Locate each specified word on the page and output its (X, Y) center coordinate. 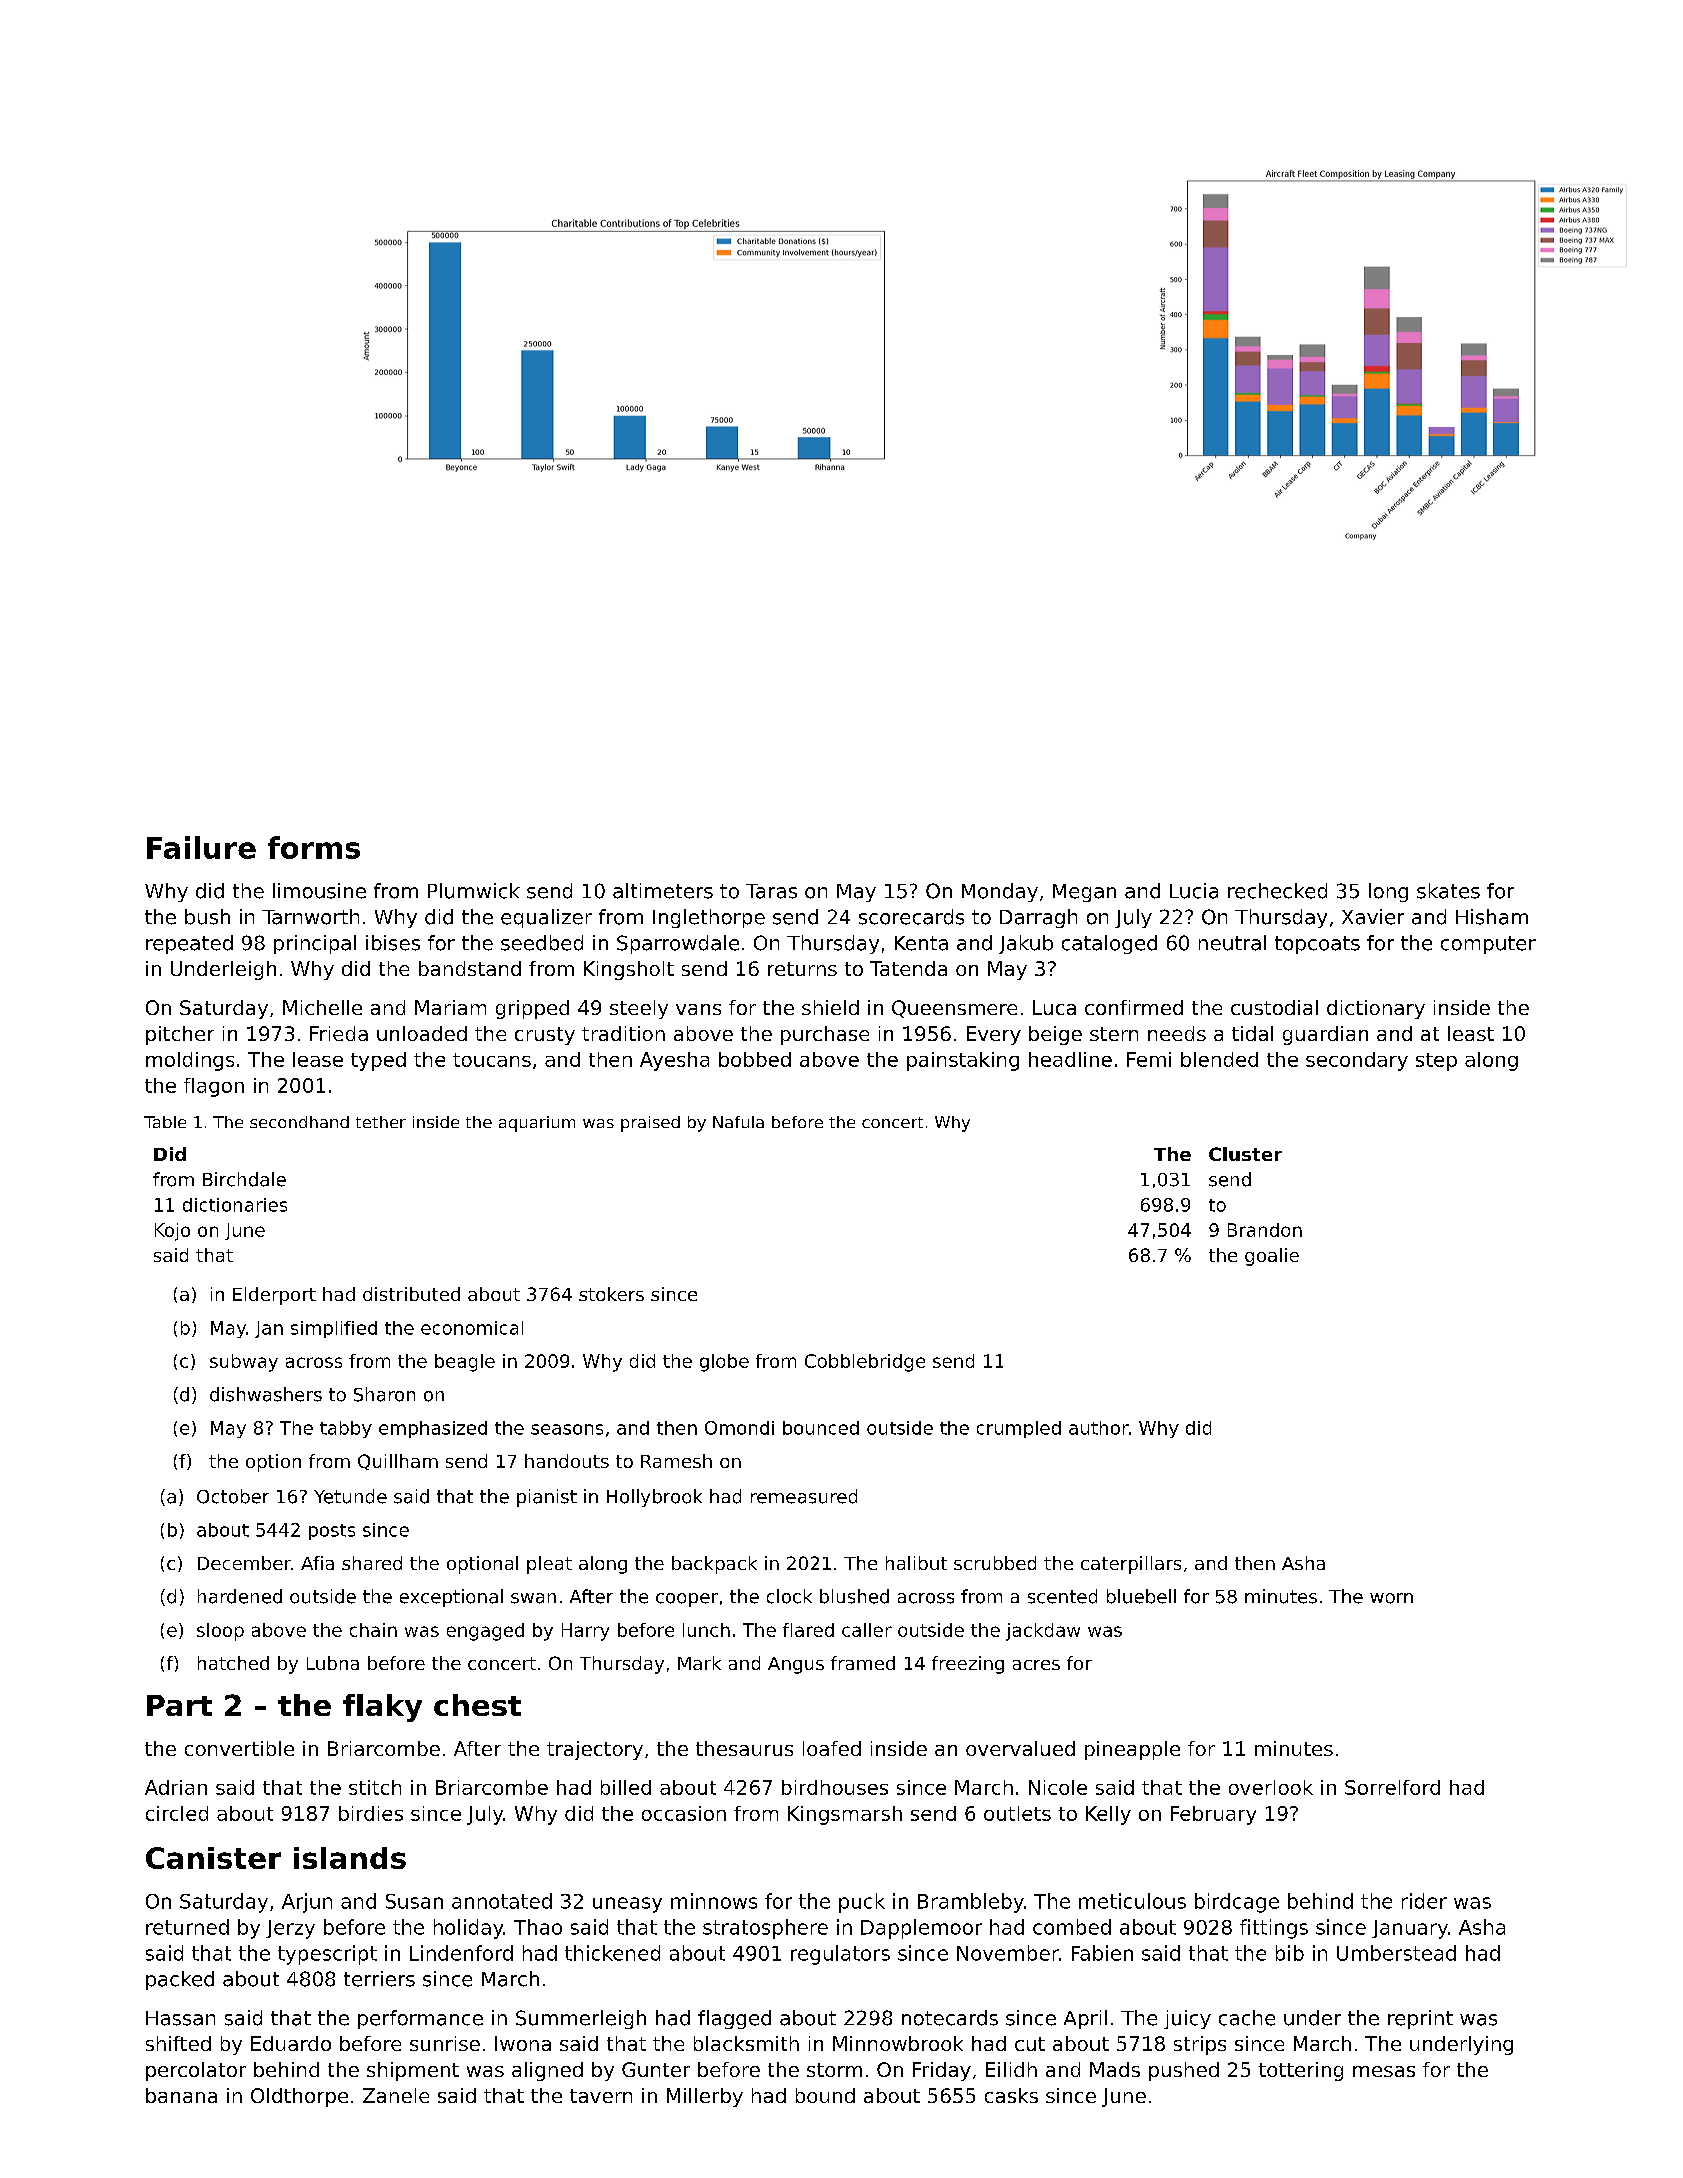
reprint (1420, 2019)
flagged (734, 2019)
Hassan (180, 2018)
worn (1391, 1598)
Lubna (333, 1663)
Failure (201, 847)
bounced (821, 1428)
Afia (317, 1563)
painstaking (963, 1061)
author (1099, 1428)
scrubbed (995, 1563)
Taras (771, 891)
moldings (190, 1061)
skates (1448, 891)
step (1436, 1062)
